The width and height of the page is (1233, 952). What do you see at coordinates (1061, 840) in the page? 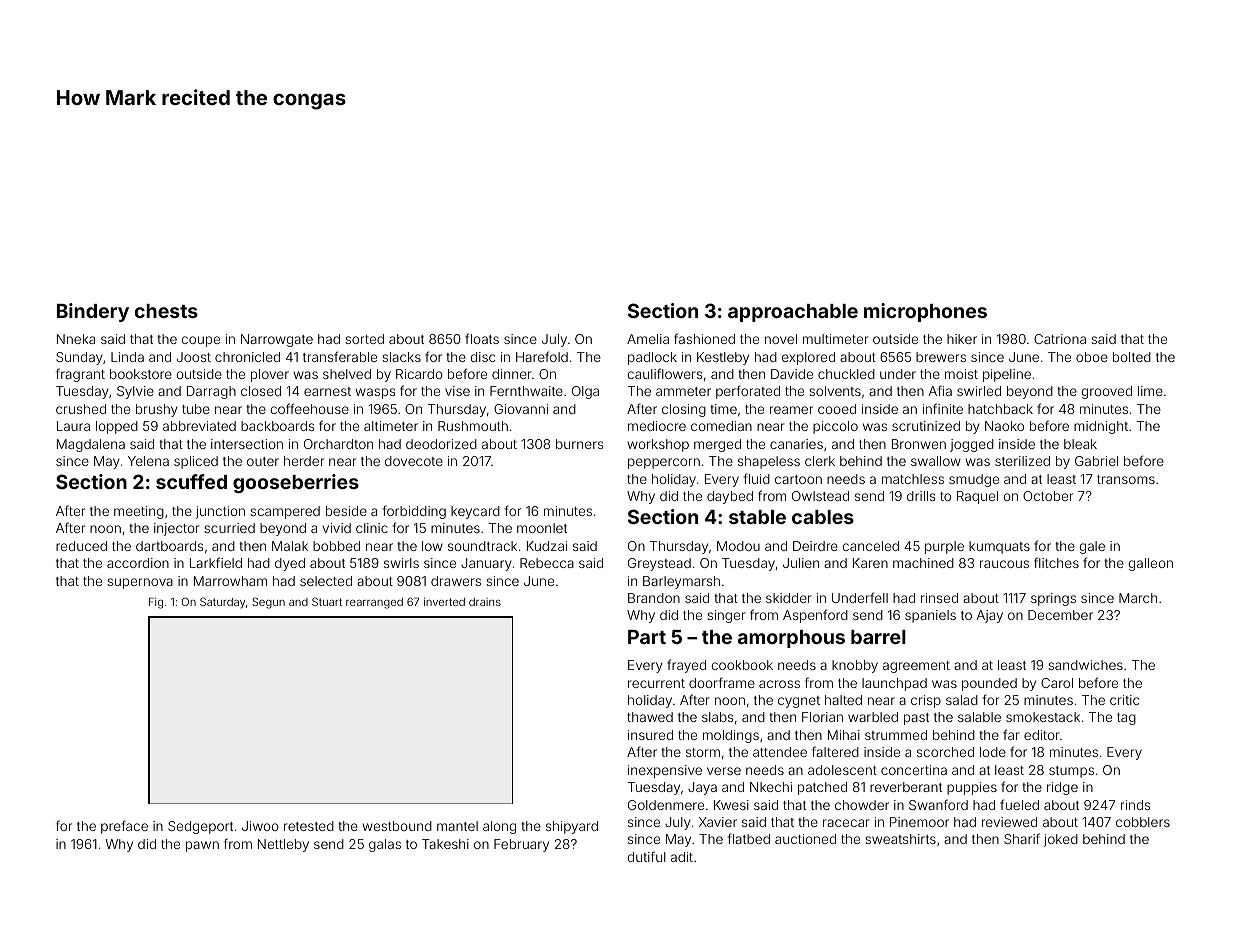
I see `joked` at bounding box center [1061, 840].
